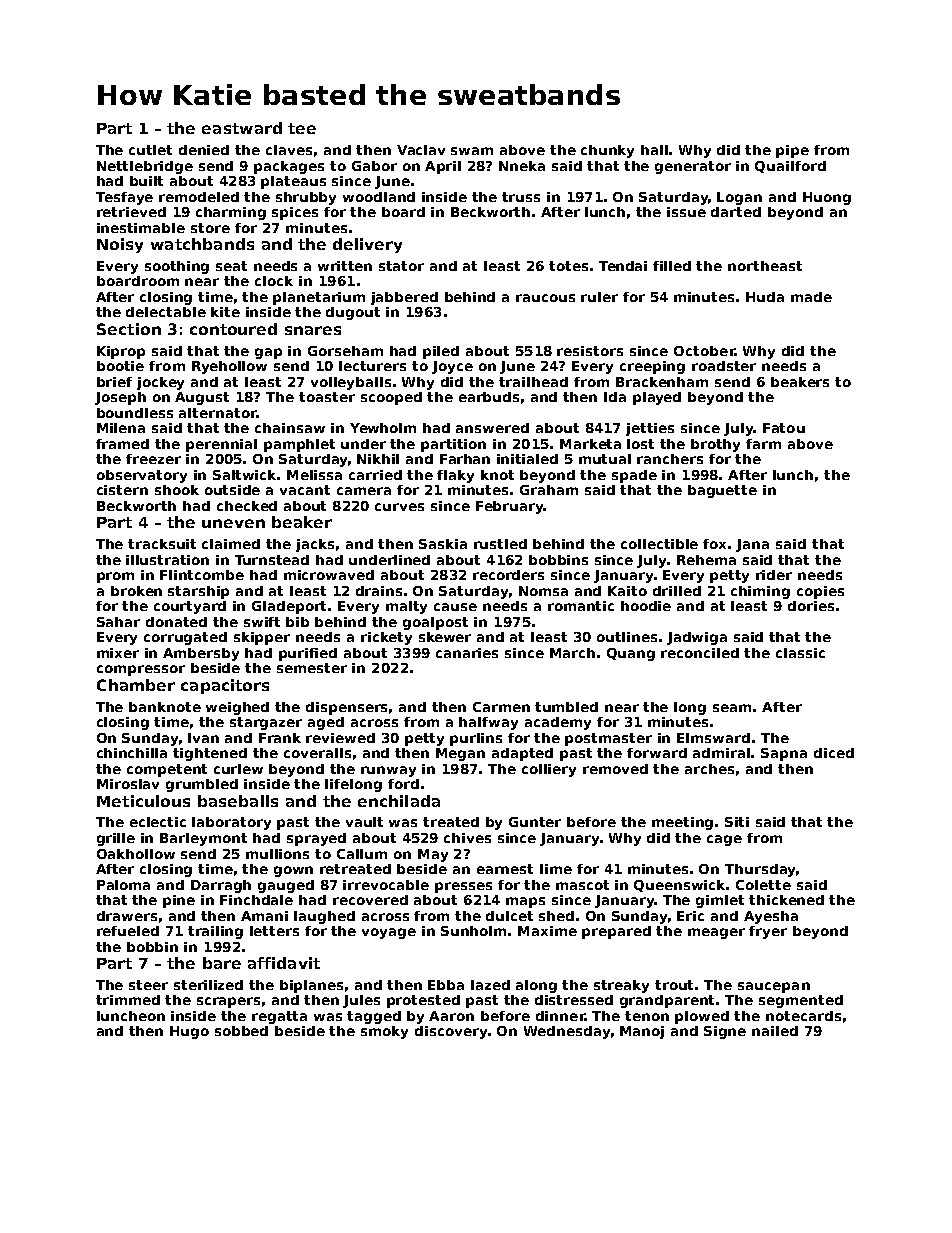 The image size is (952, 1233). What do you see at coordinates (709, 769) in the document?
I see `arches` at bounding box center [709, 769].
